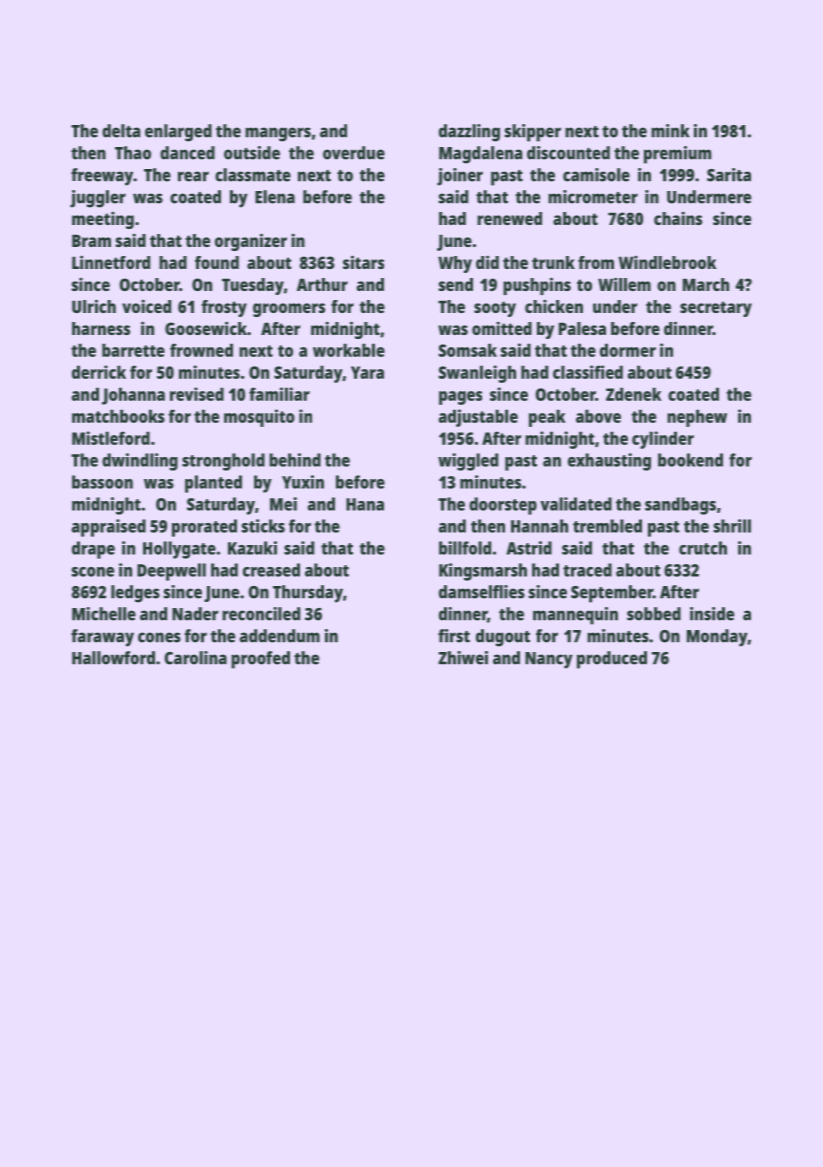 This document has width=823, height=1167. Describe the element at coordinates (469, 133) in the document. I see `dazzling` at that location.
